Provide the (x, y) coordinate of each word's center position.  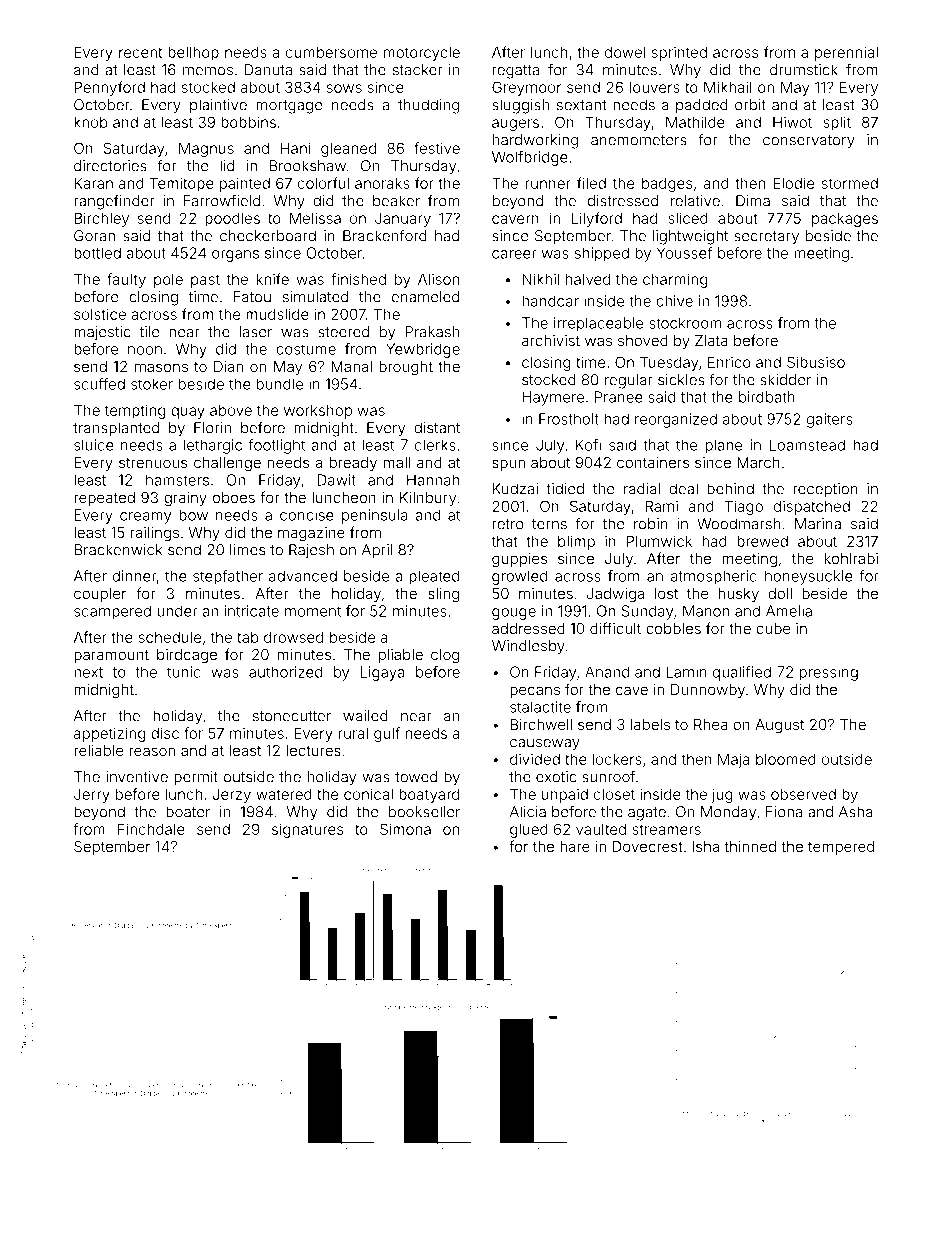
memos (208, 71)
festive (437, 148)
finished (358, 279)
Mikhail (728, 87)
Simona (405, 829)
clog (445, 656)
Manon (706, 611)
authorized (285, 672)
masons (161, 367)
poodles (232, 220)
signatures (307, 830)
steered (343, 332)
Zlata (711, 340)
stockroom (685, 323)
